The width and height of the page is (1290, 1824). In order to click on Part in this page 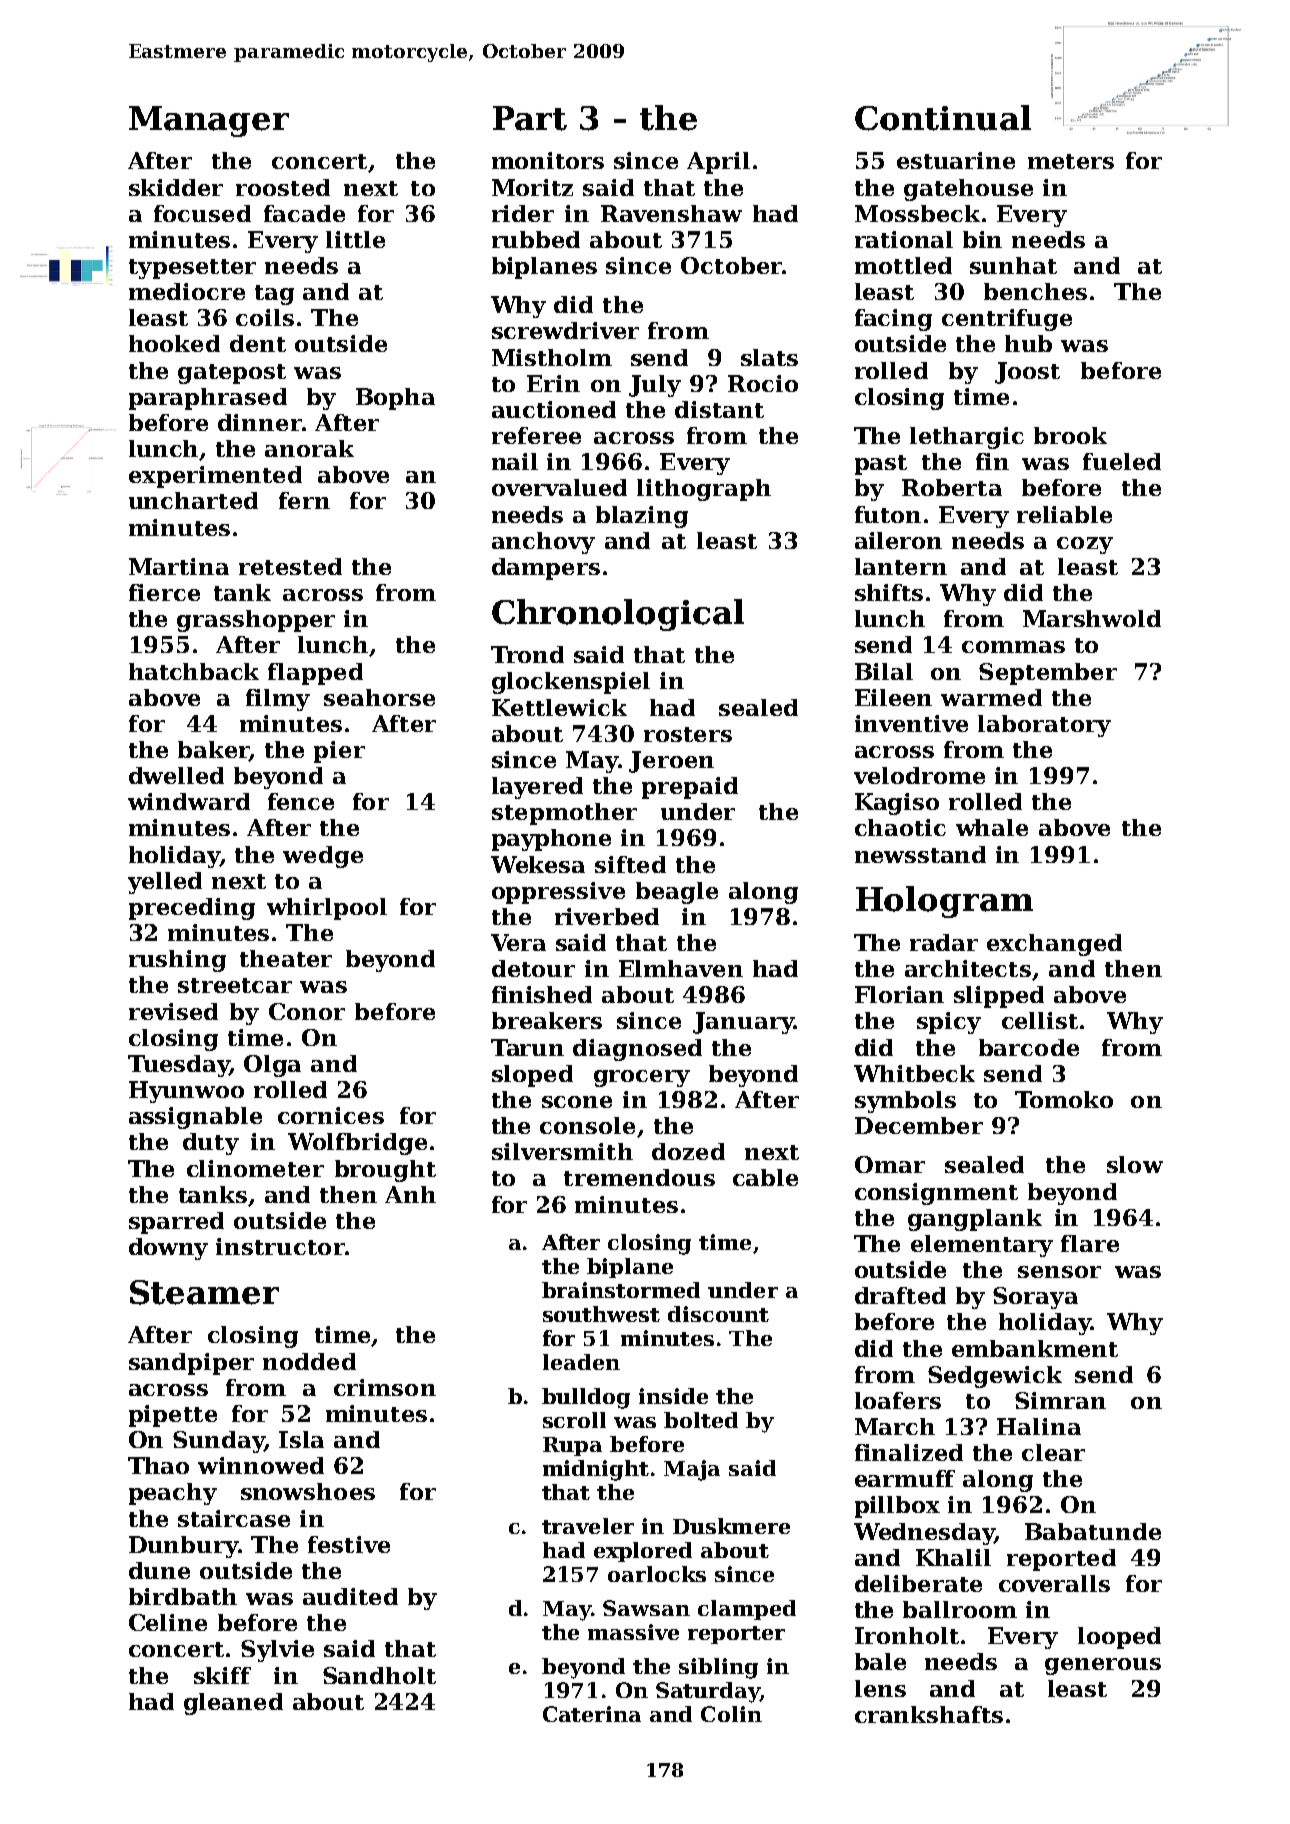, I will do `click(530, 118)`.
